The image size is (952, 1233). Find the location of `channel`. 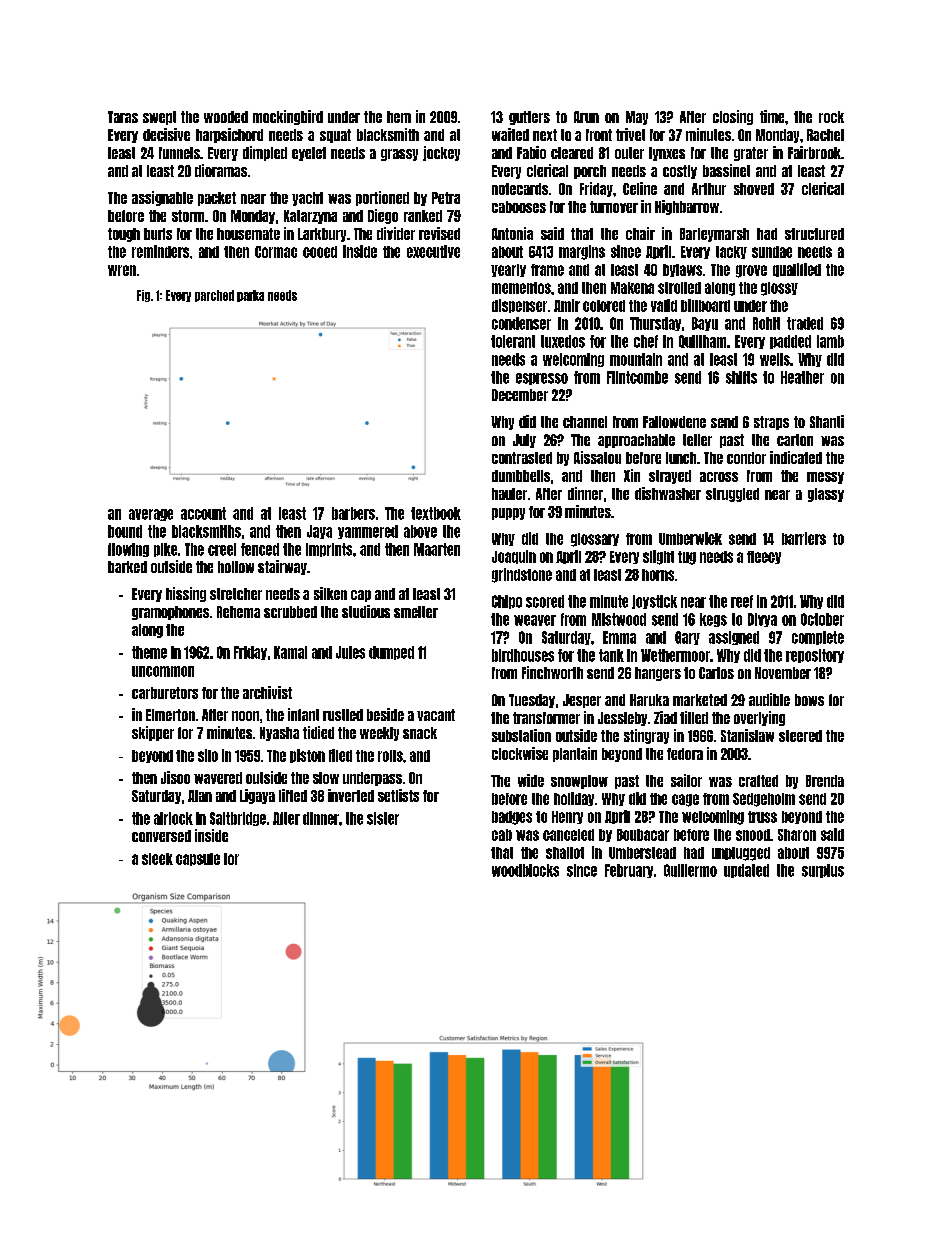

channel is located at coordinates (585, 422).
